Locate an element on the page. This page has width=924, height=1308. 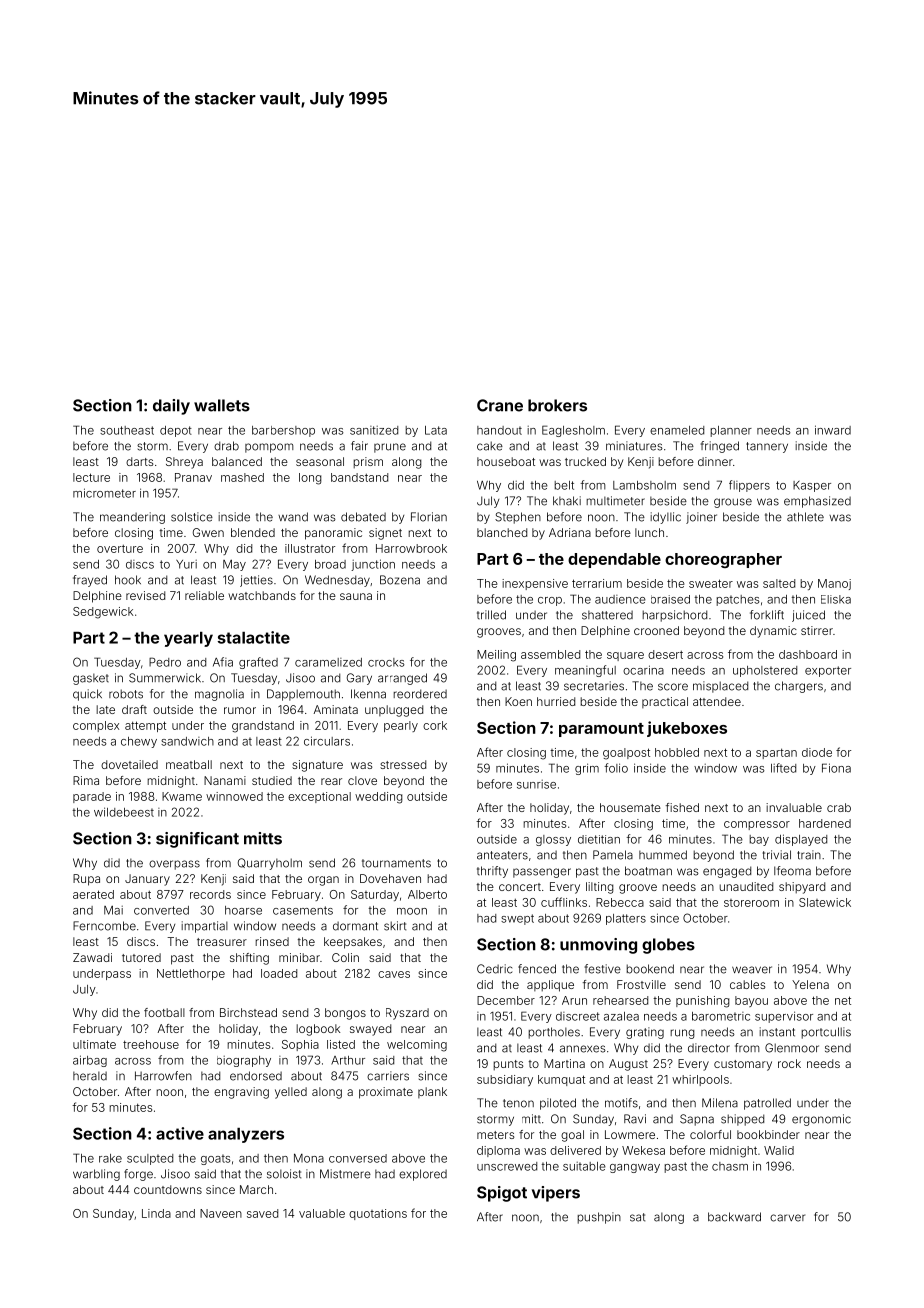
meters is located at coordinates (495, 1135).
